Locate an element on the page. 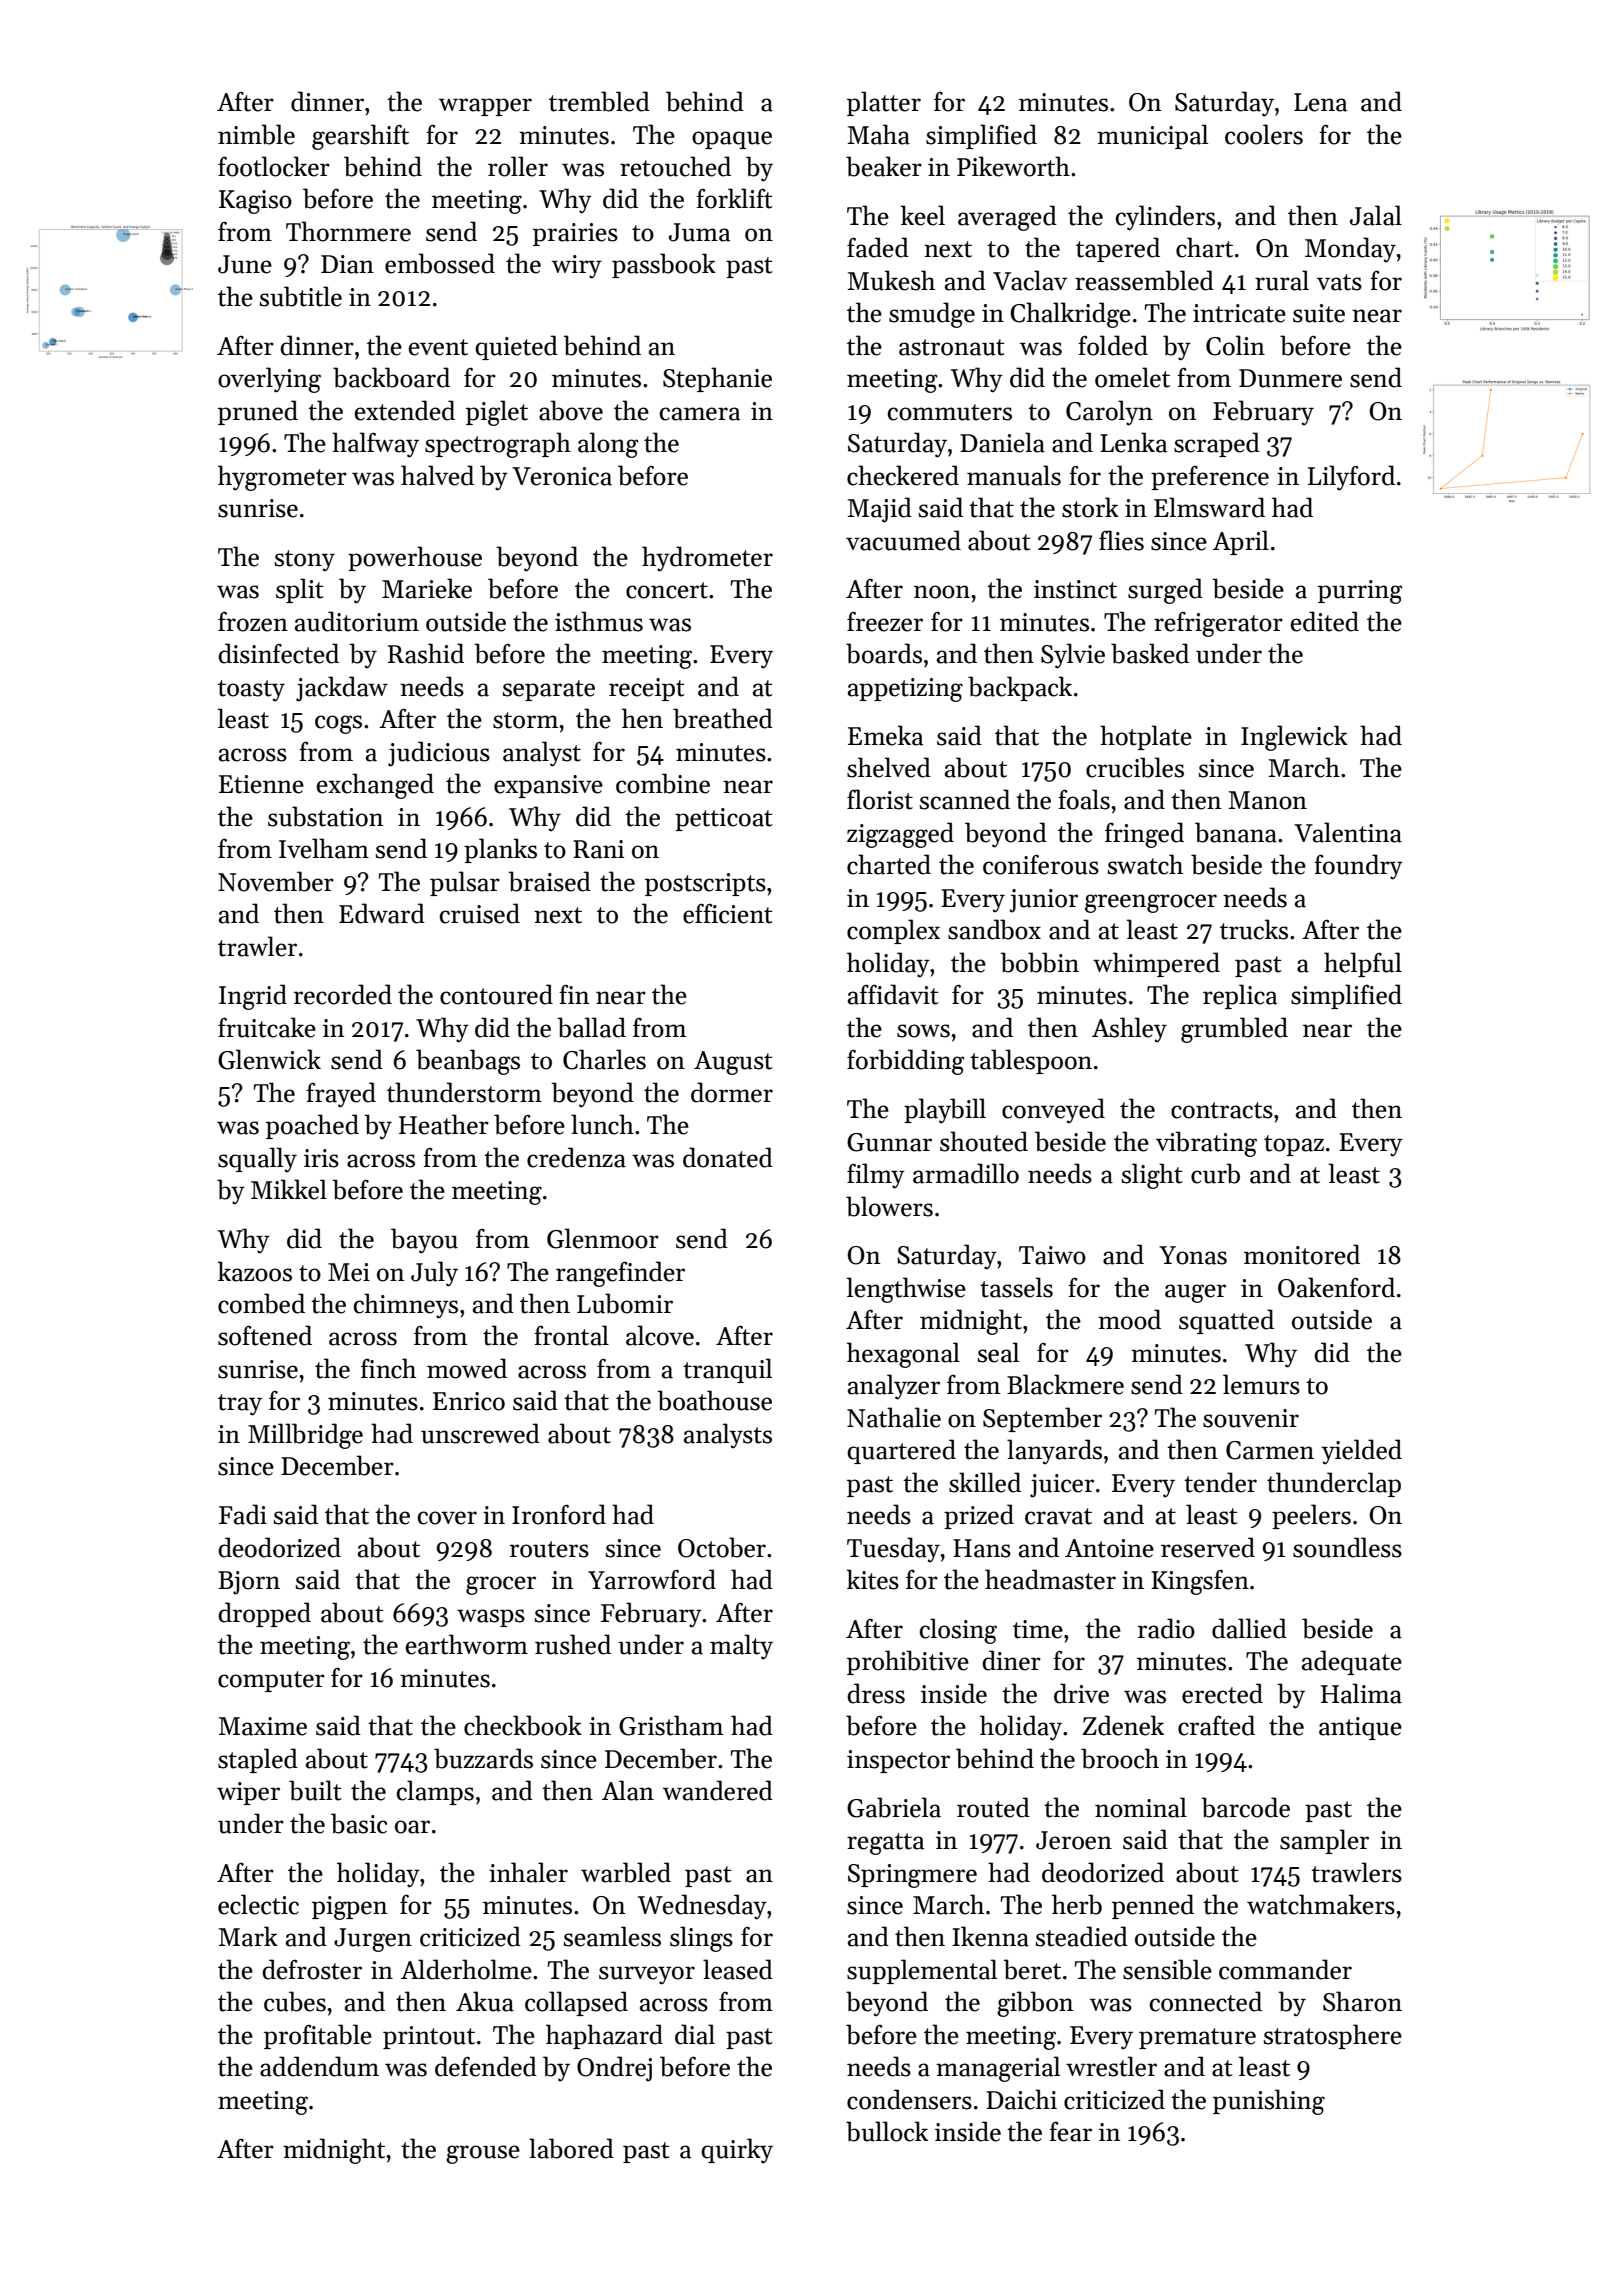 The image size is (1620, 2292). halved is located at coordinates (437, 475).
